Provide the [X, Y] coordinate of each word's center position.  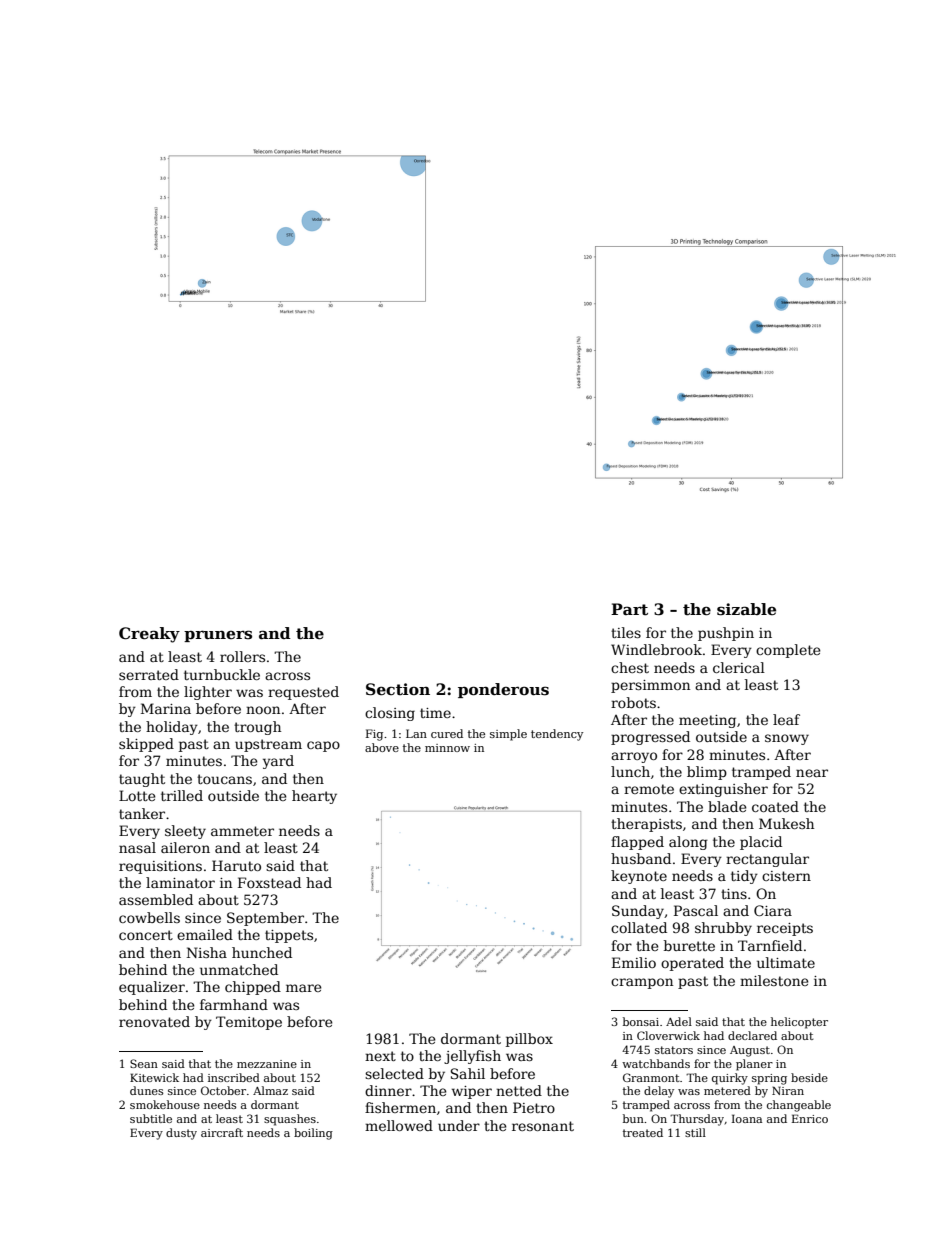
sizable [746, 609]
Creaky [149, 635]
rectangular [767, 860]
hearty [314, 797]
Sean [144, 1063]
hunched [262, 952]
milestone [774, 980]
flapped [637, 843]
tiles [626, 632]
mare [304, 988]
